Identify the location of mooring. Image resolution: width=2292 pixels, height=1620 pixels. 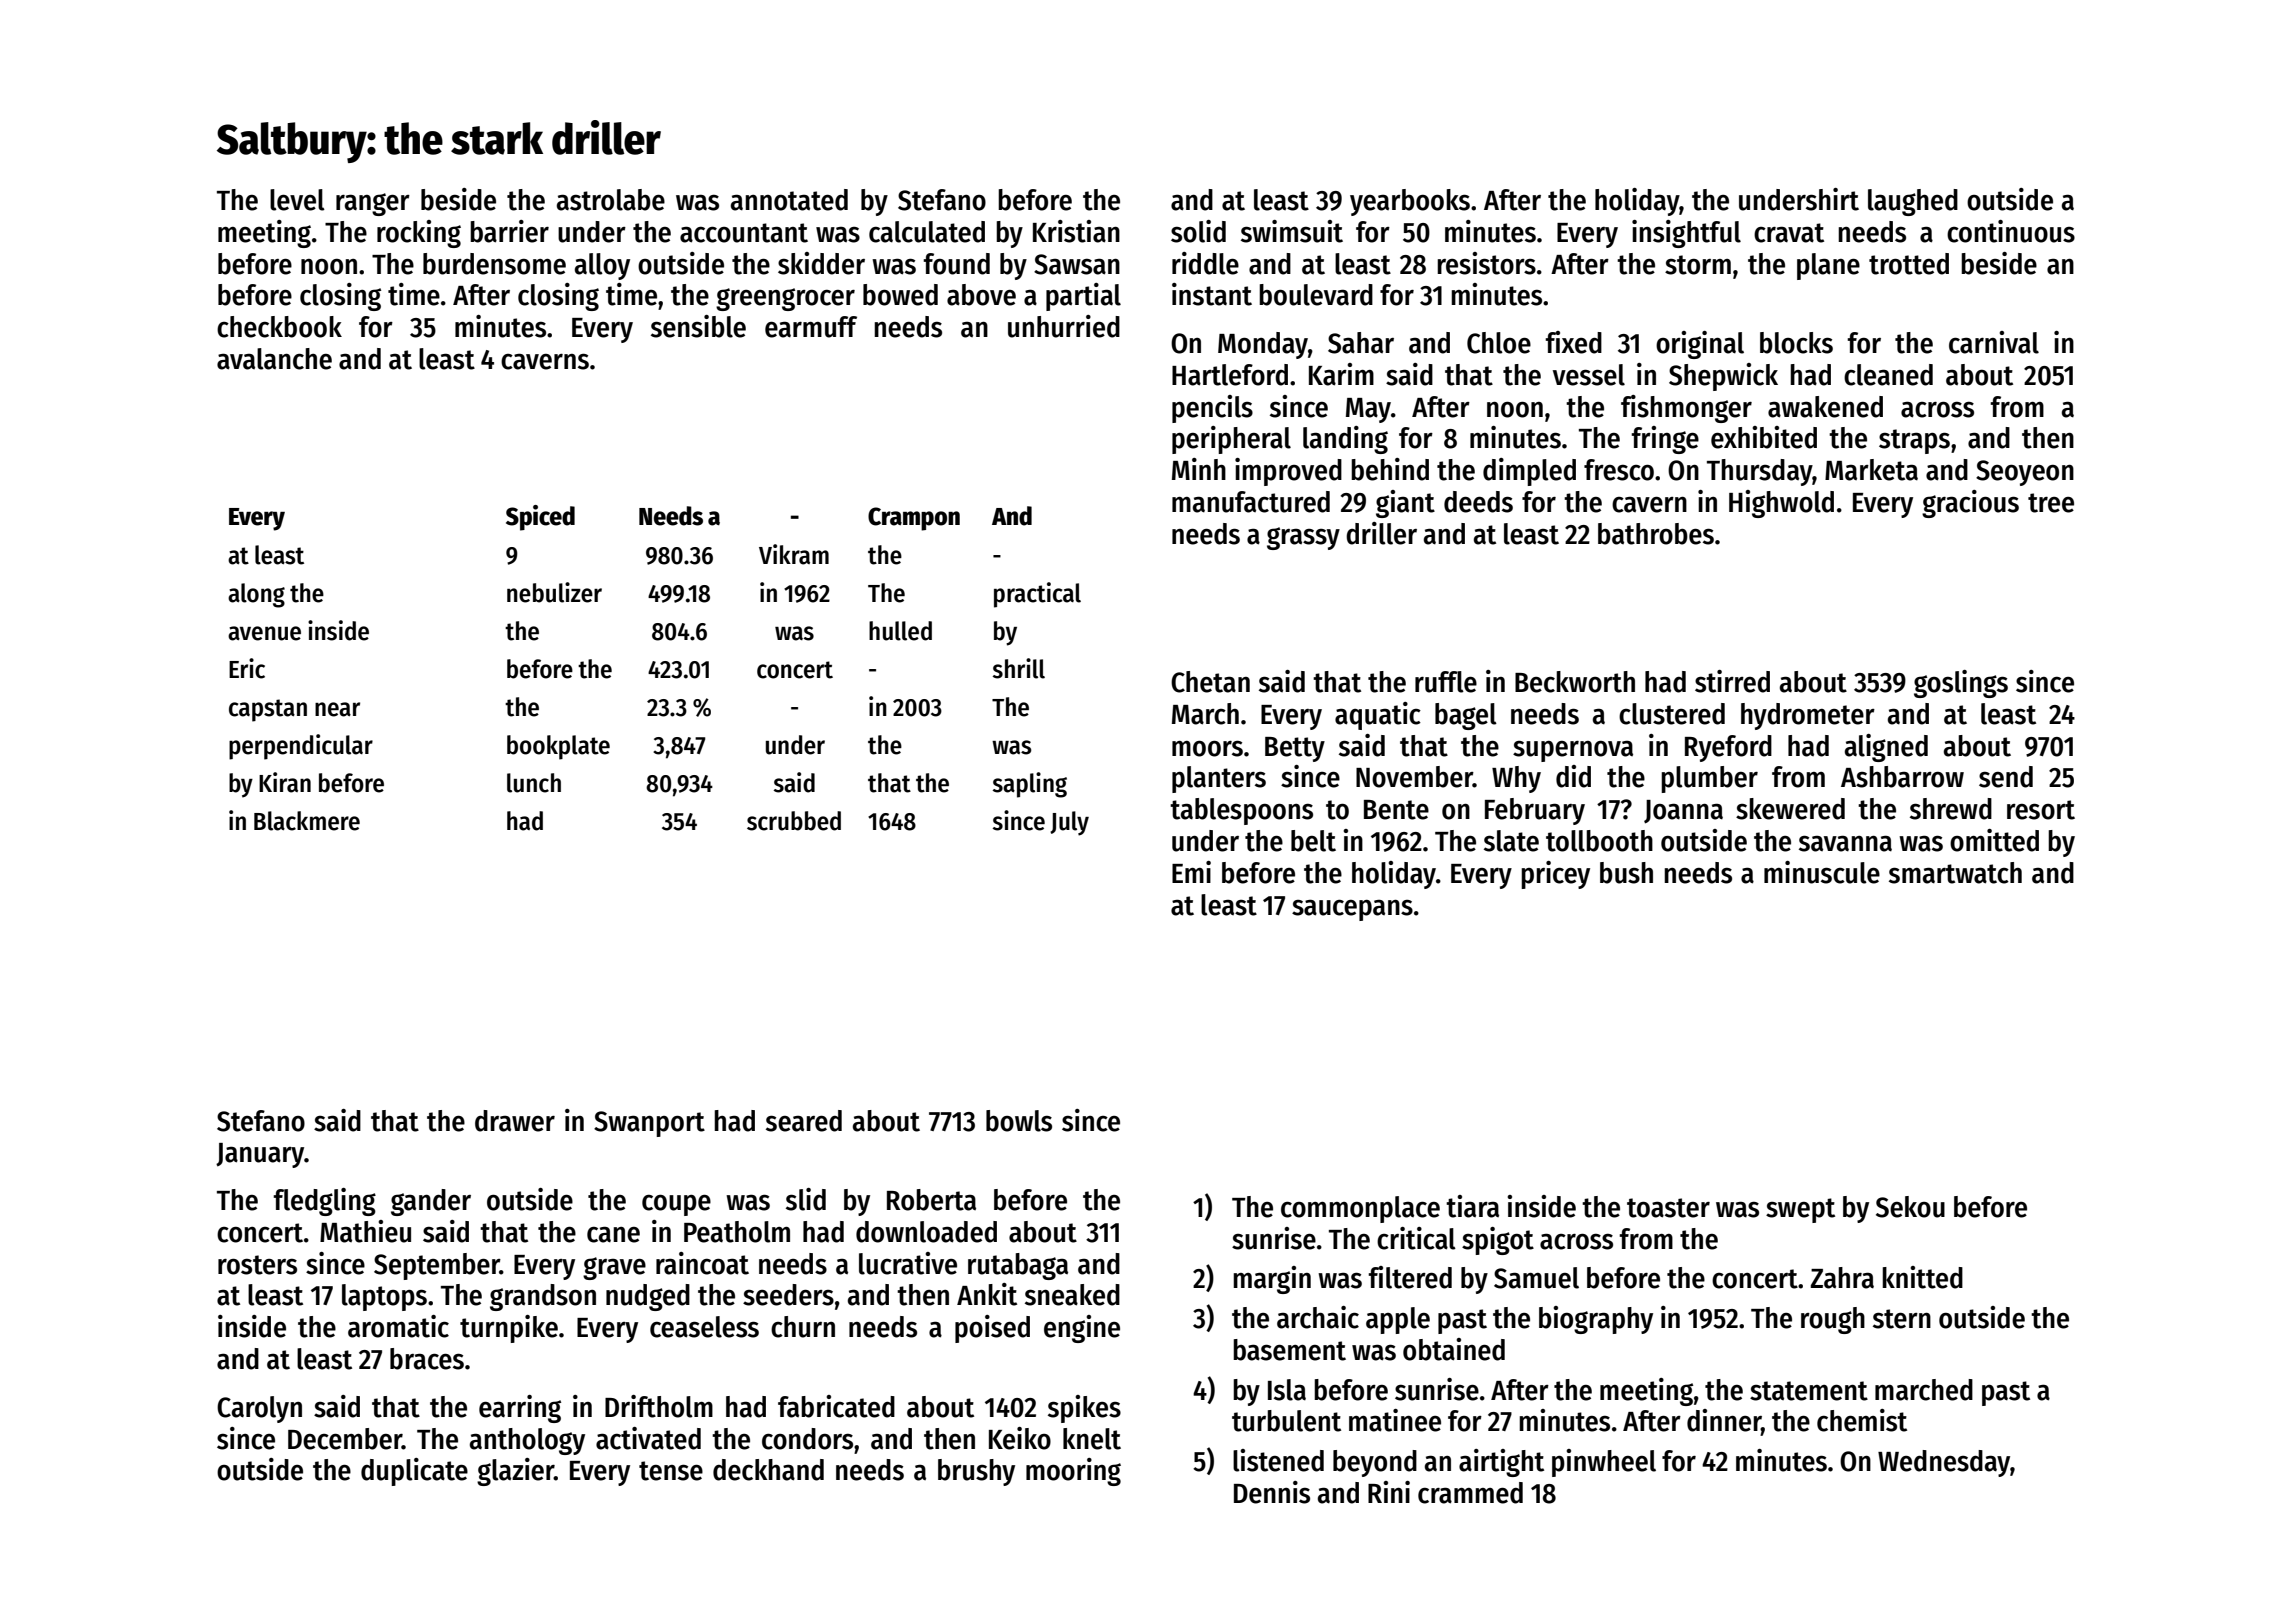
(1073, 1472).
